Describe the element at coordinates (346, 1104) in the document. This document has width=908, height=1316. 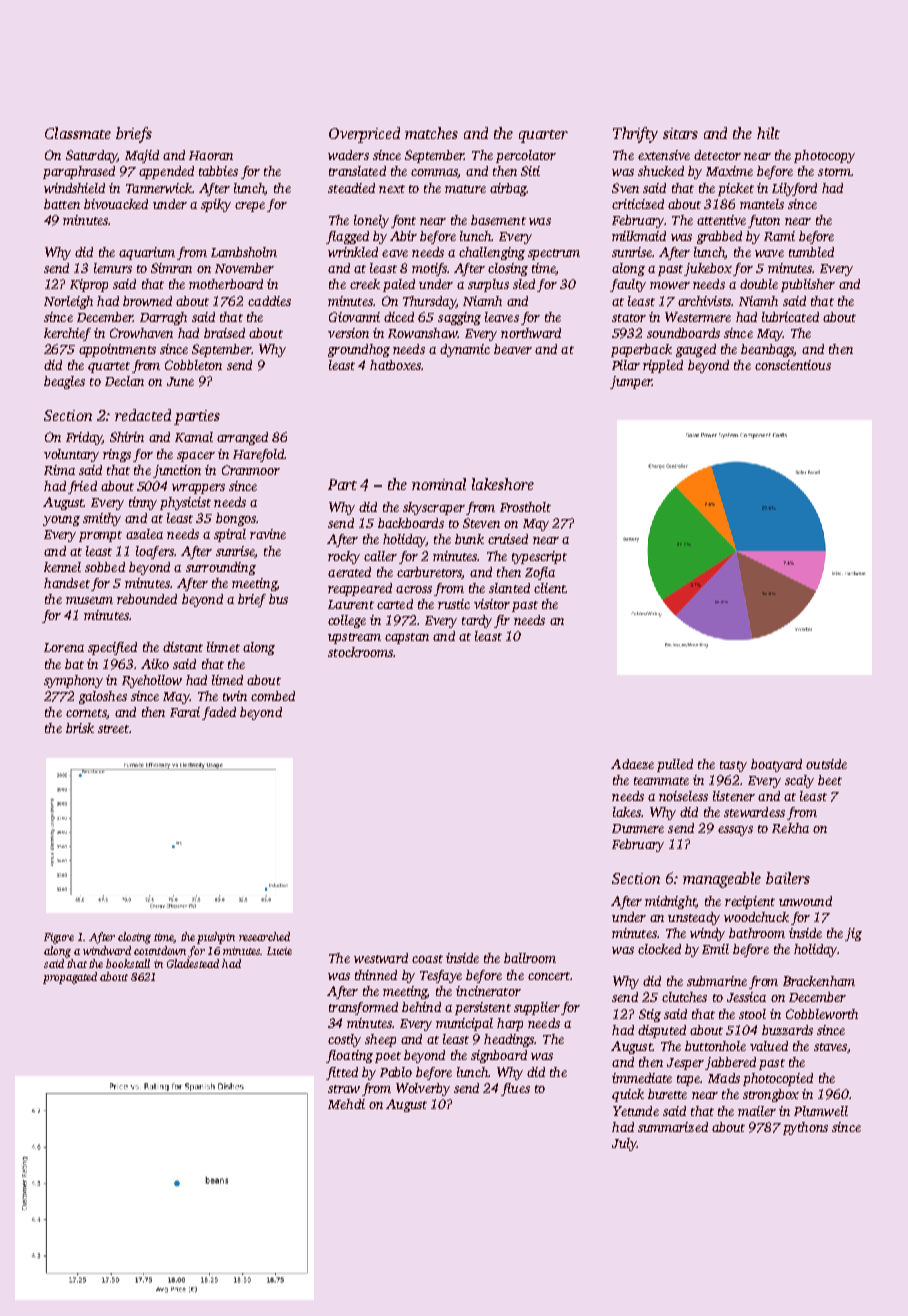
I see `Mehdi` at that location.
